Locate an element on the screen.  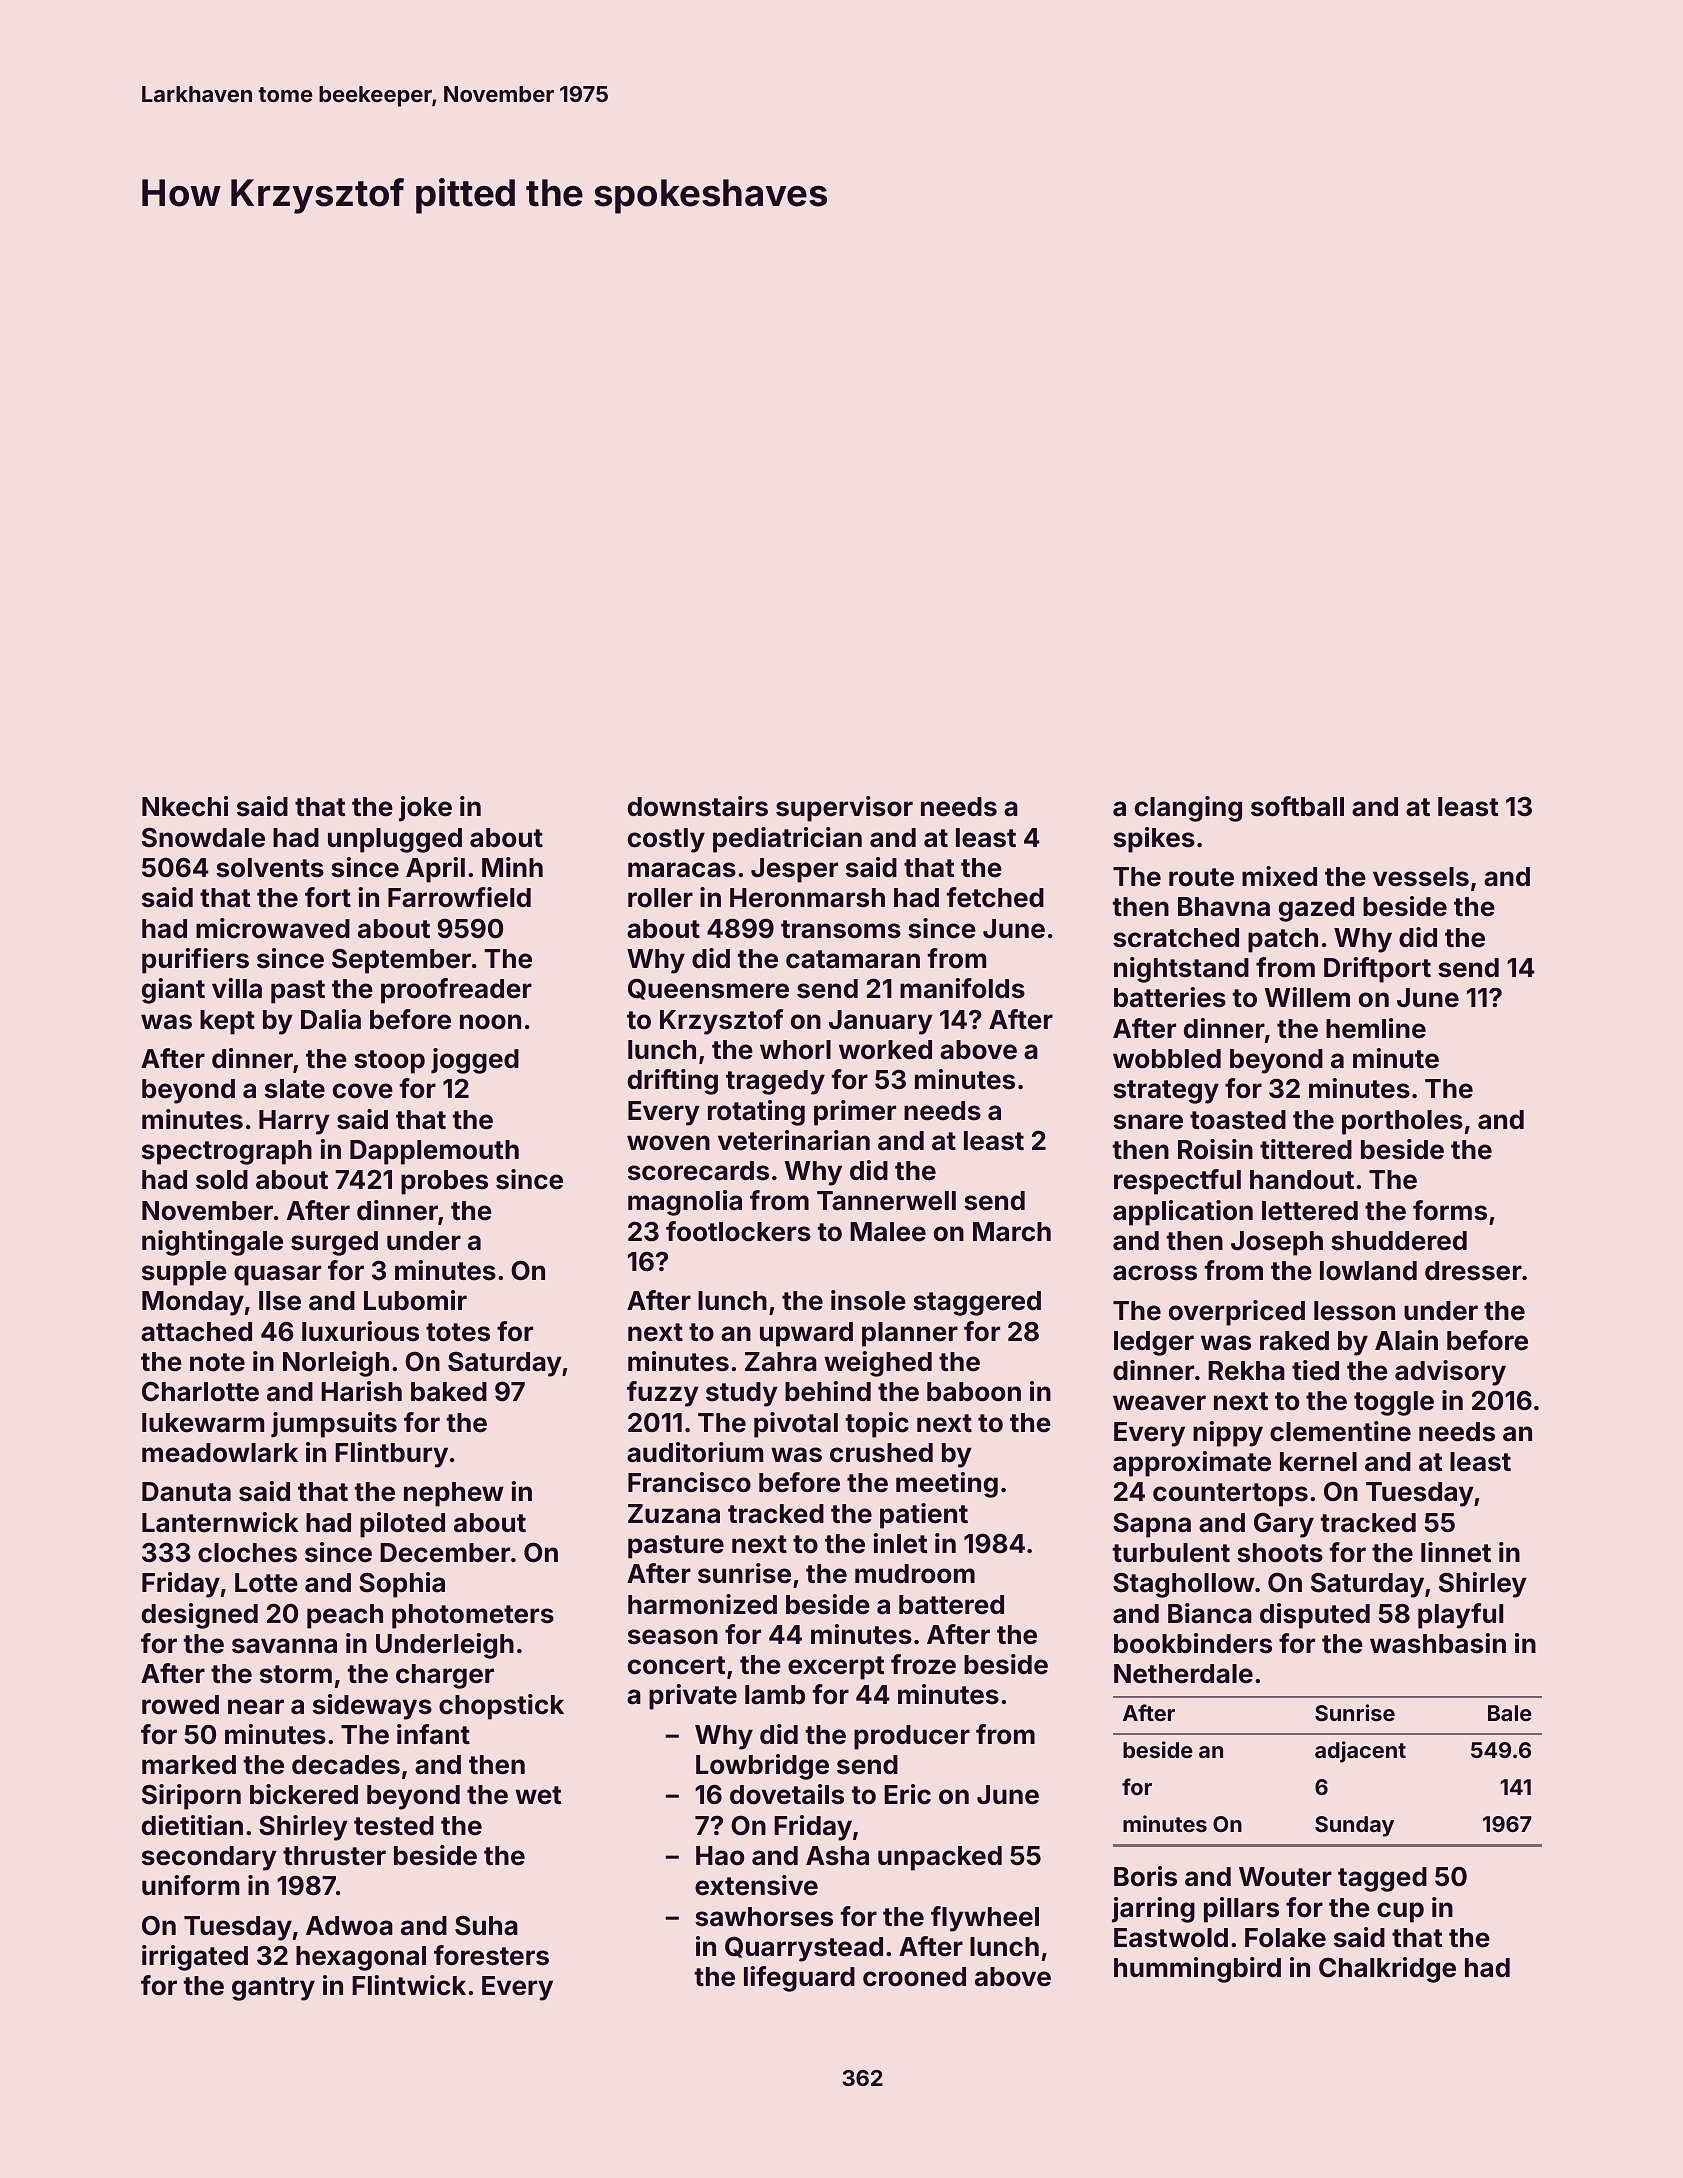
Dapplemouth is located at coordinates (434, 1152).
